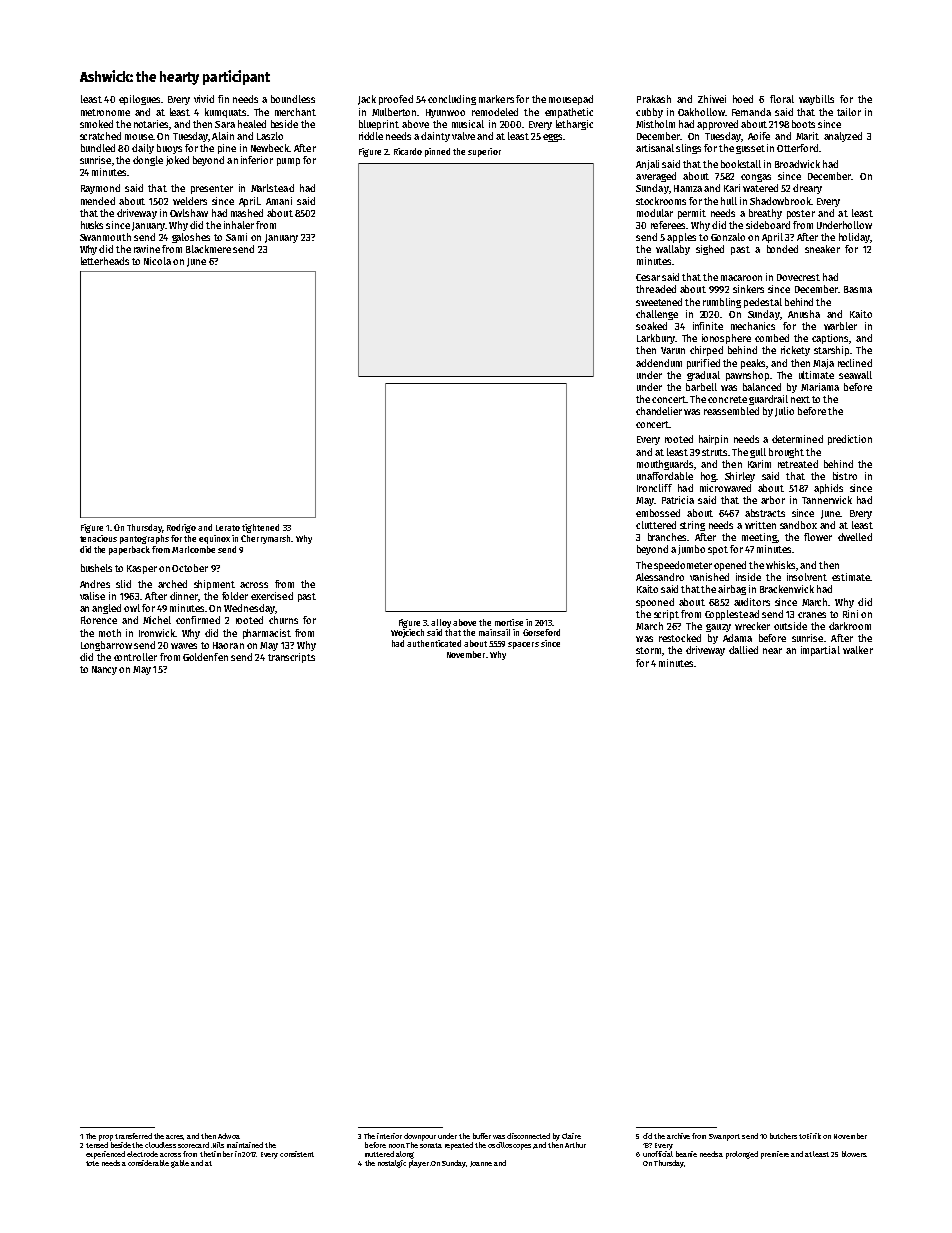 The image size is (952, 1233). What do you see at coordinates (668, 225) in the screenshot?
I see `referees` at bounding box center [668, 225].
